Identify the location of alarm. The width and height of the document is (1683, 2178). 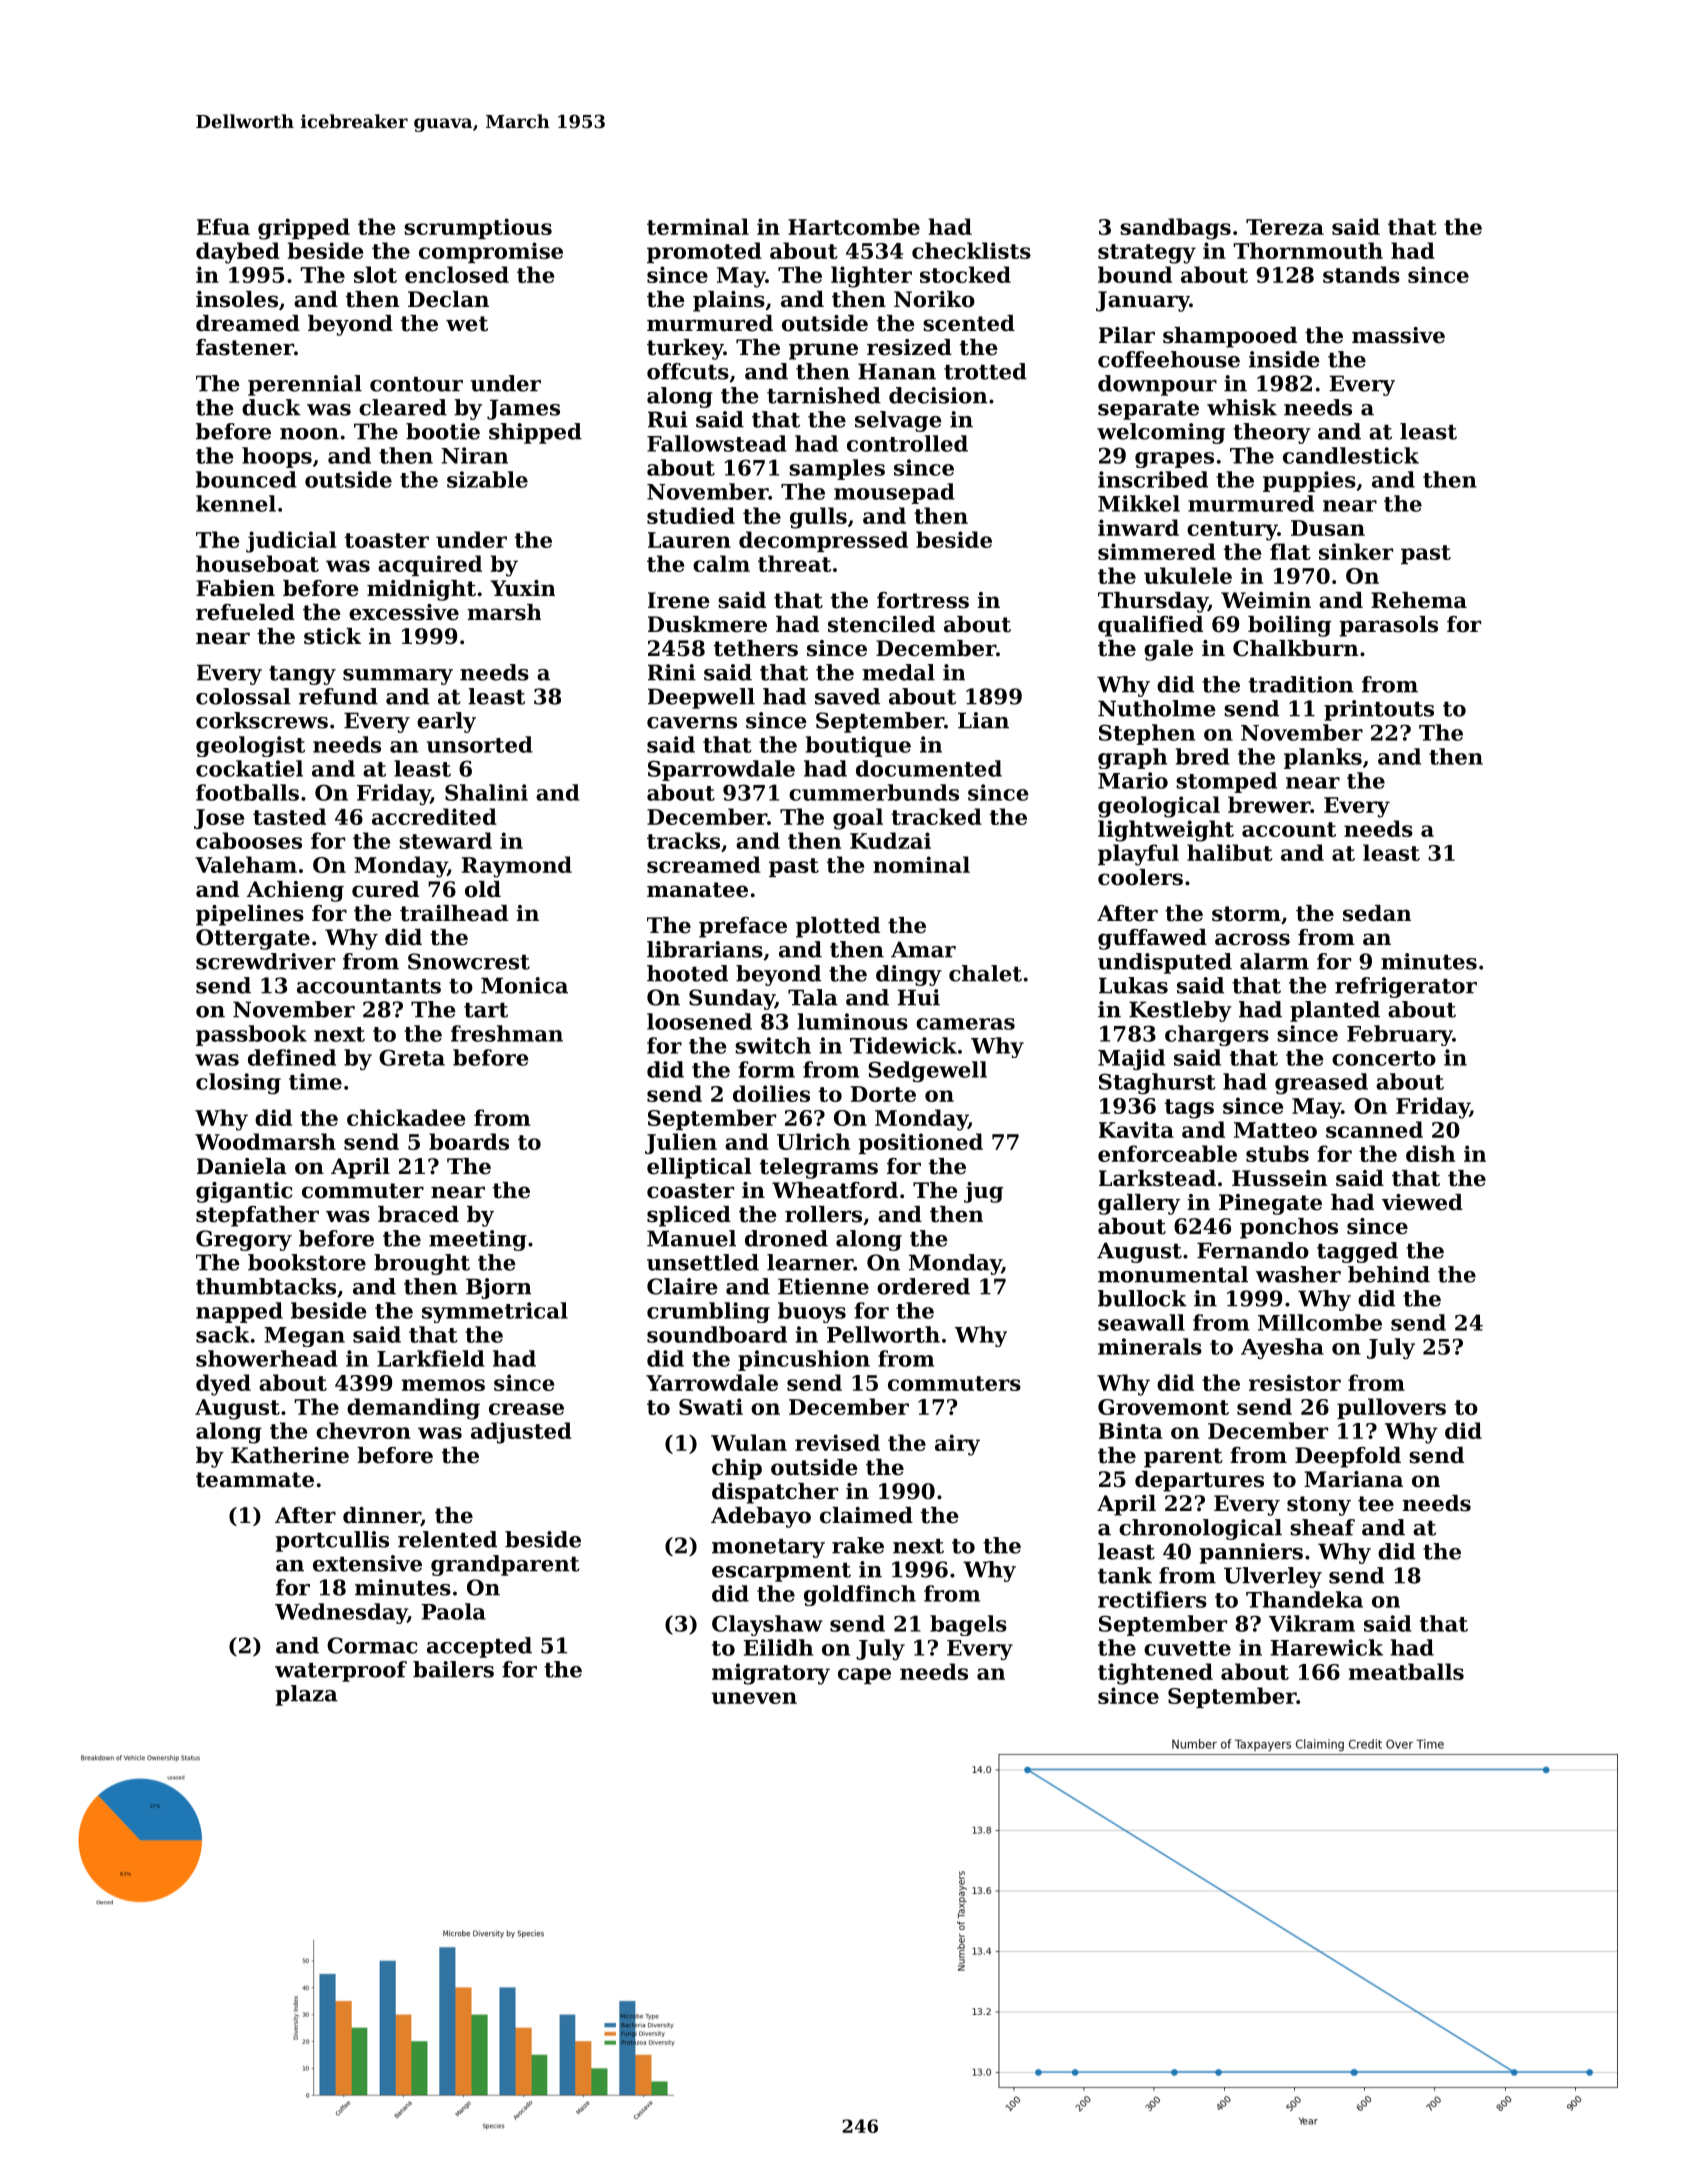
(1274, 961).
